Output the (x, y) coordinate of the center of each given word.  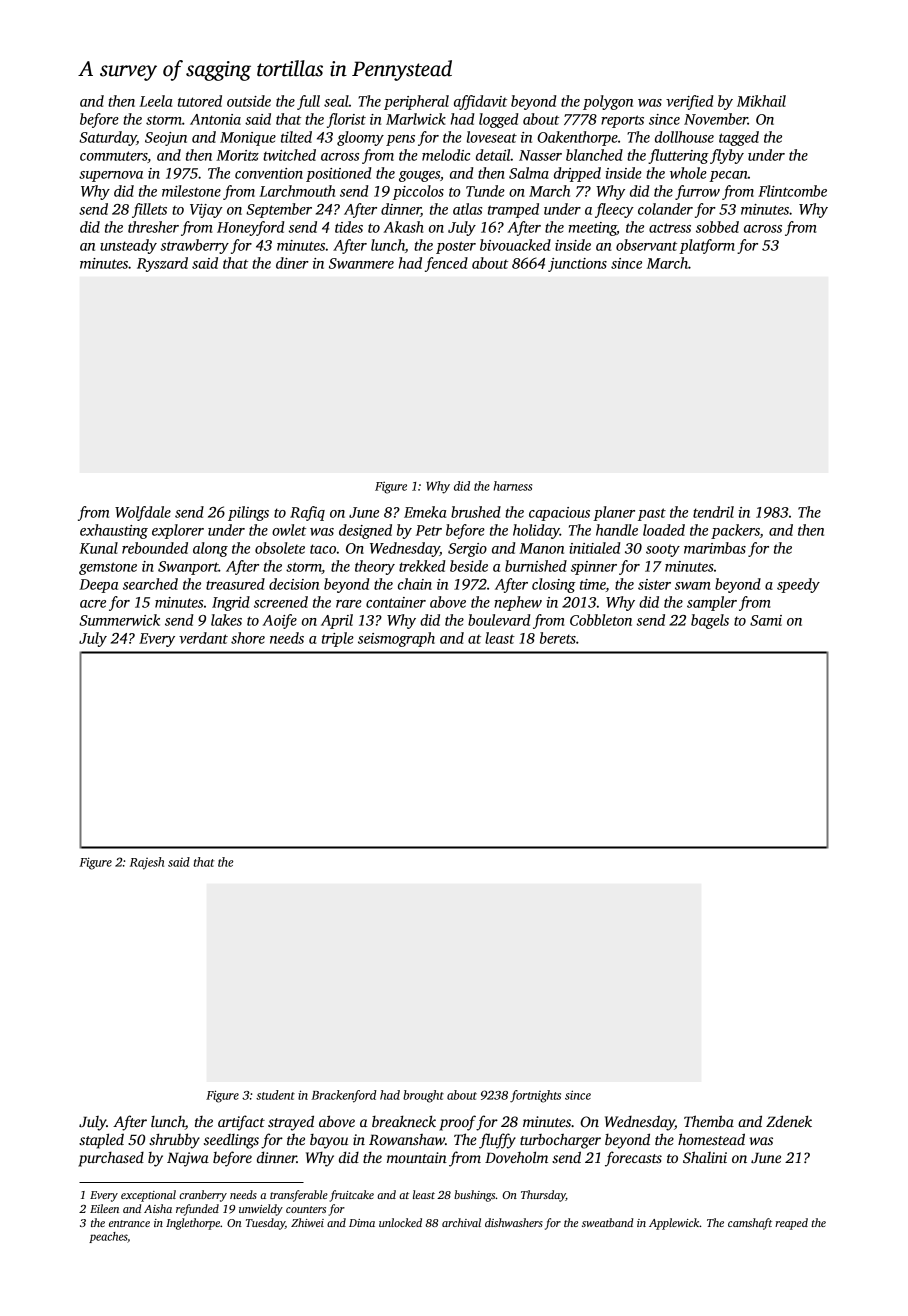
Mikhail (761, 101)
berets (558, 638)
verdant (203, 638)
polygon (608, 102)
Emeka (425, 512)
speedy (798, 585)
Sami (766, 620)
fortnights (535, 1096)
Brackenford (344, 1096)
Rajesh (147, 863)
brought (423, 1096)
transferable (299, 1196)
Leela (155, 101)
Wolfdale (143, 513)
